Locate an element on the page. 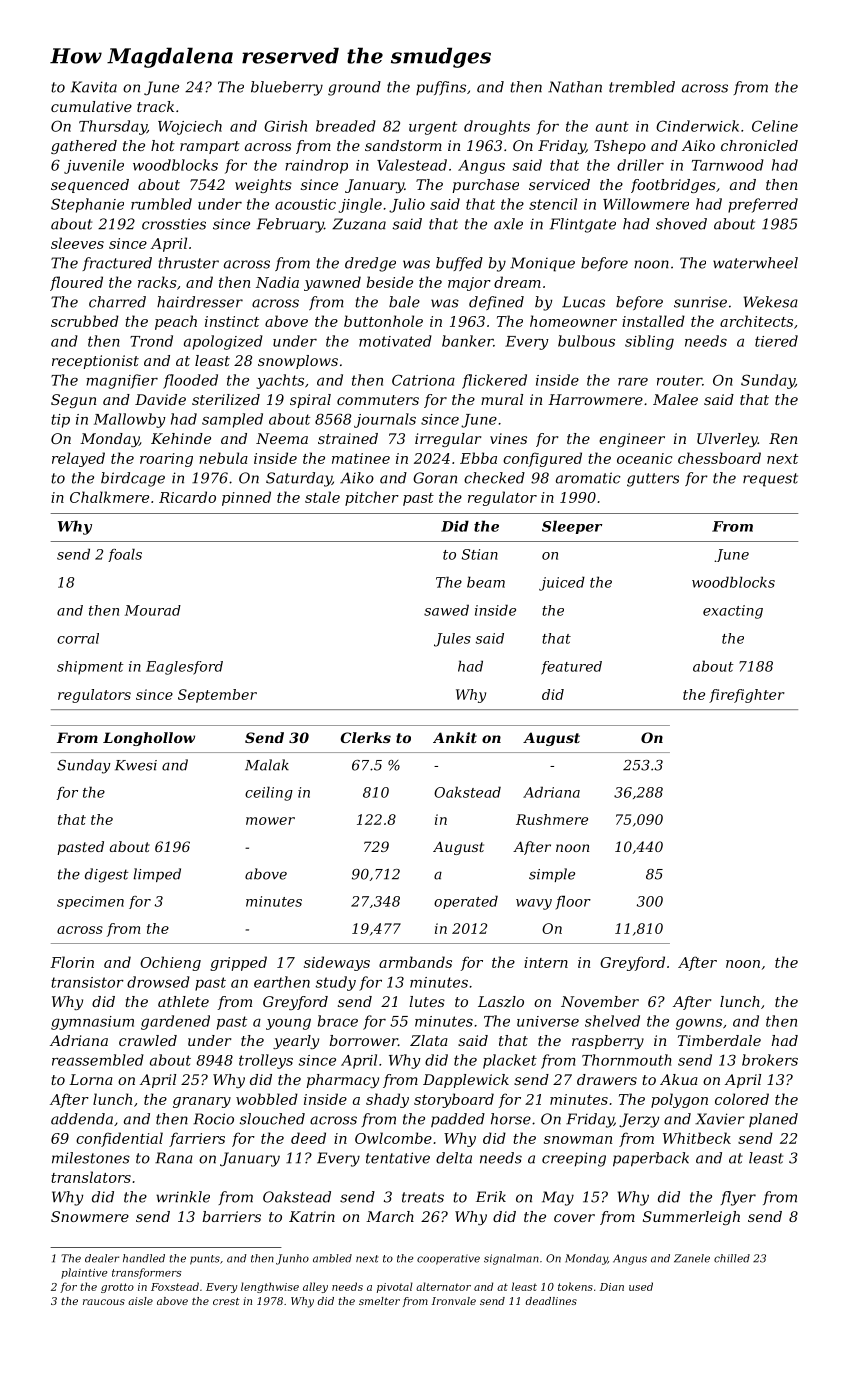 Image resolution: width=849 pixels, height=1400 pixels. Whitbeck is located at coordinates (697, 1138).
